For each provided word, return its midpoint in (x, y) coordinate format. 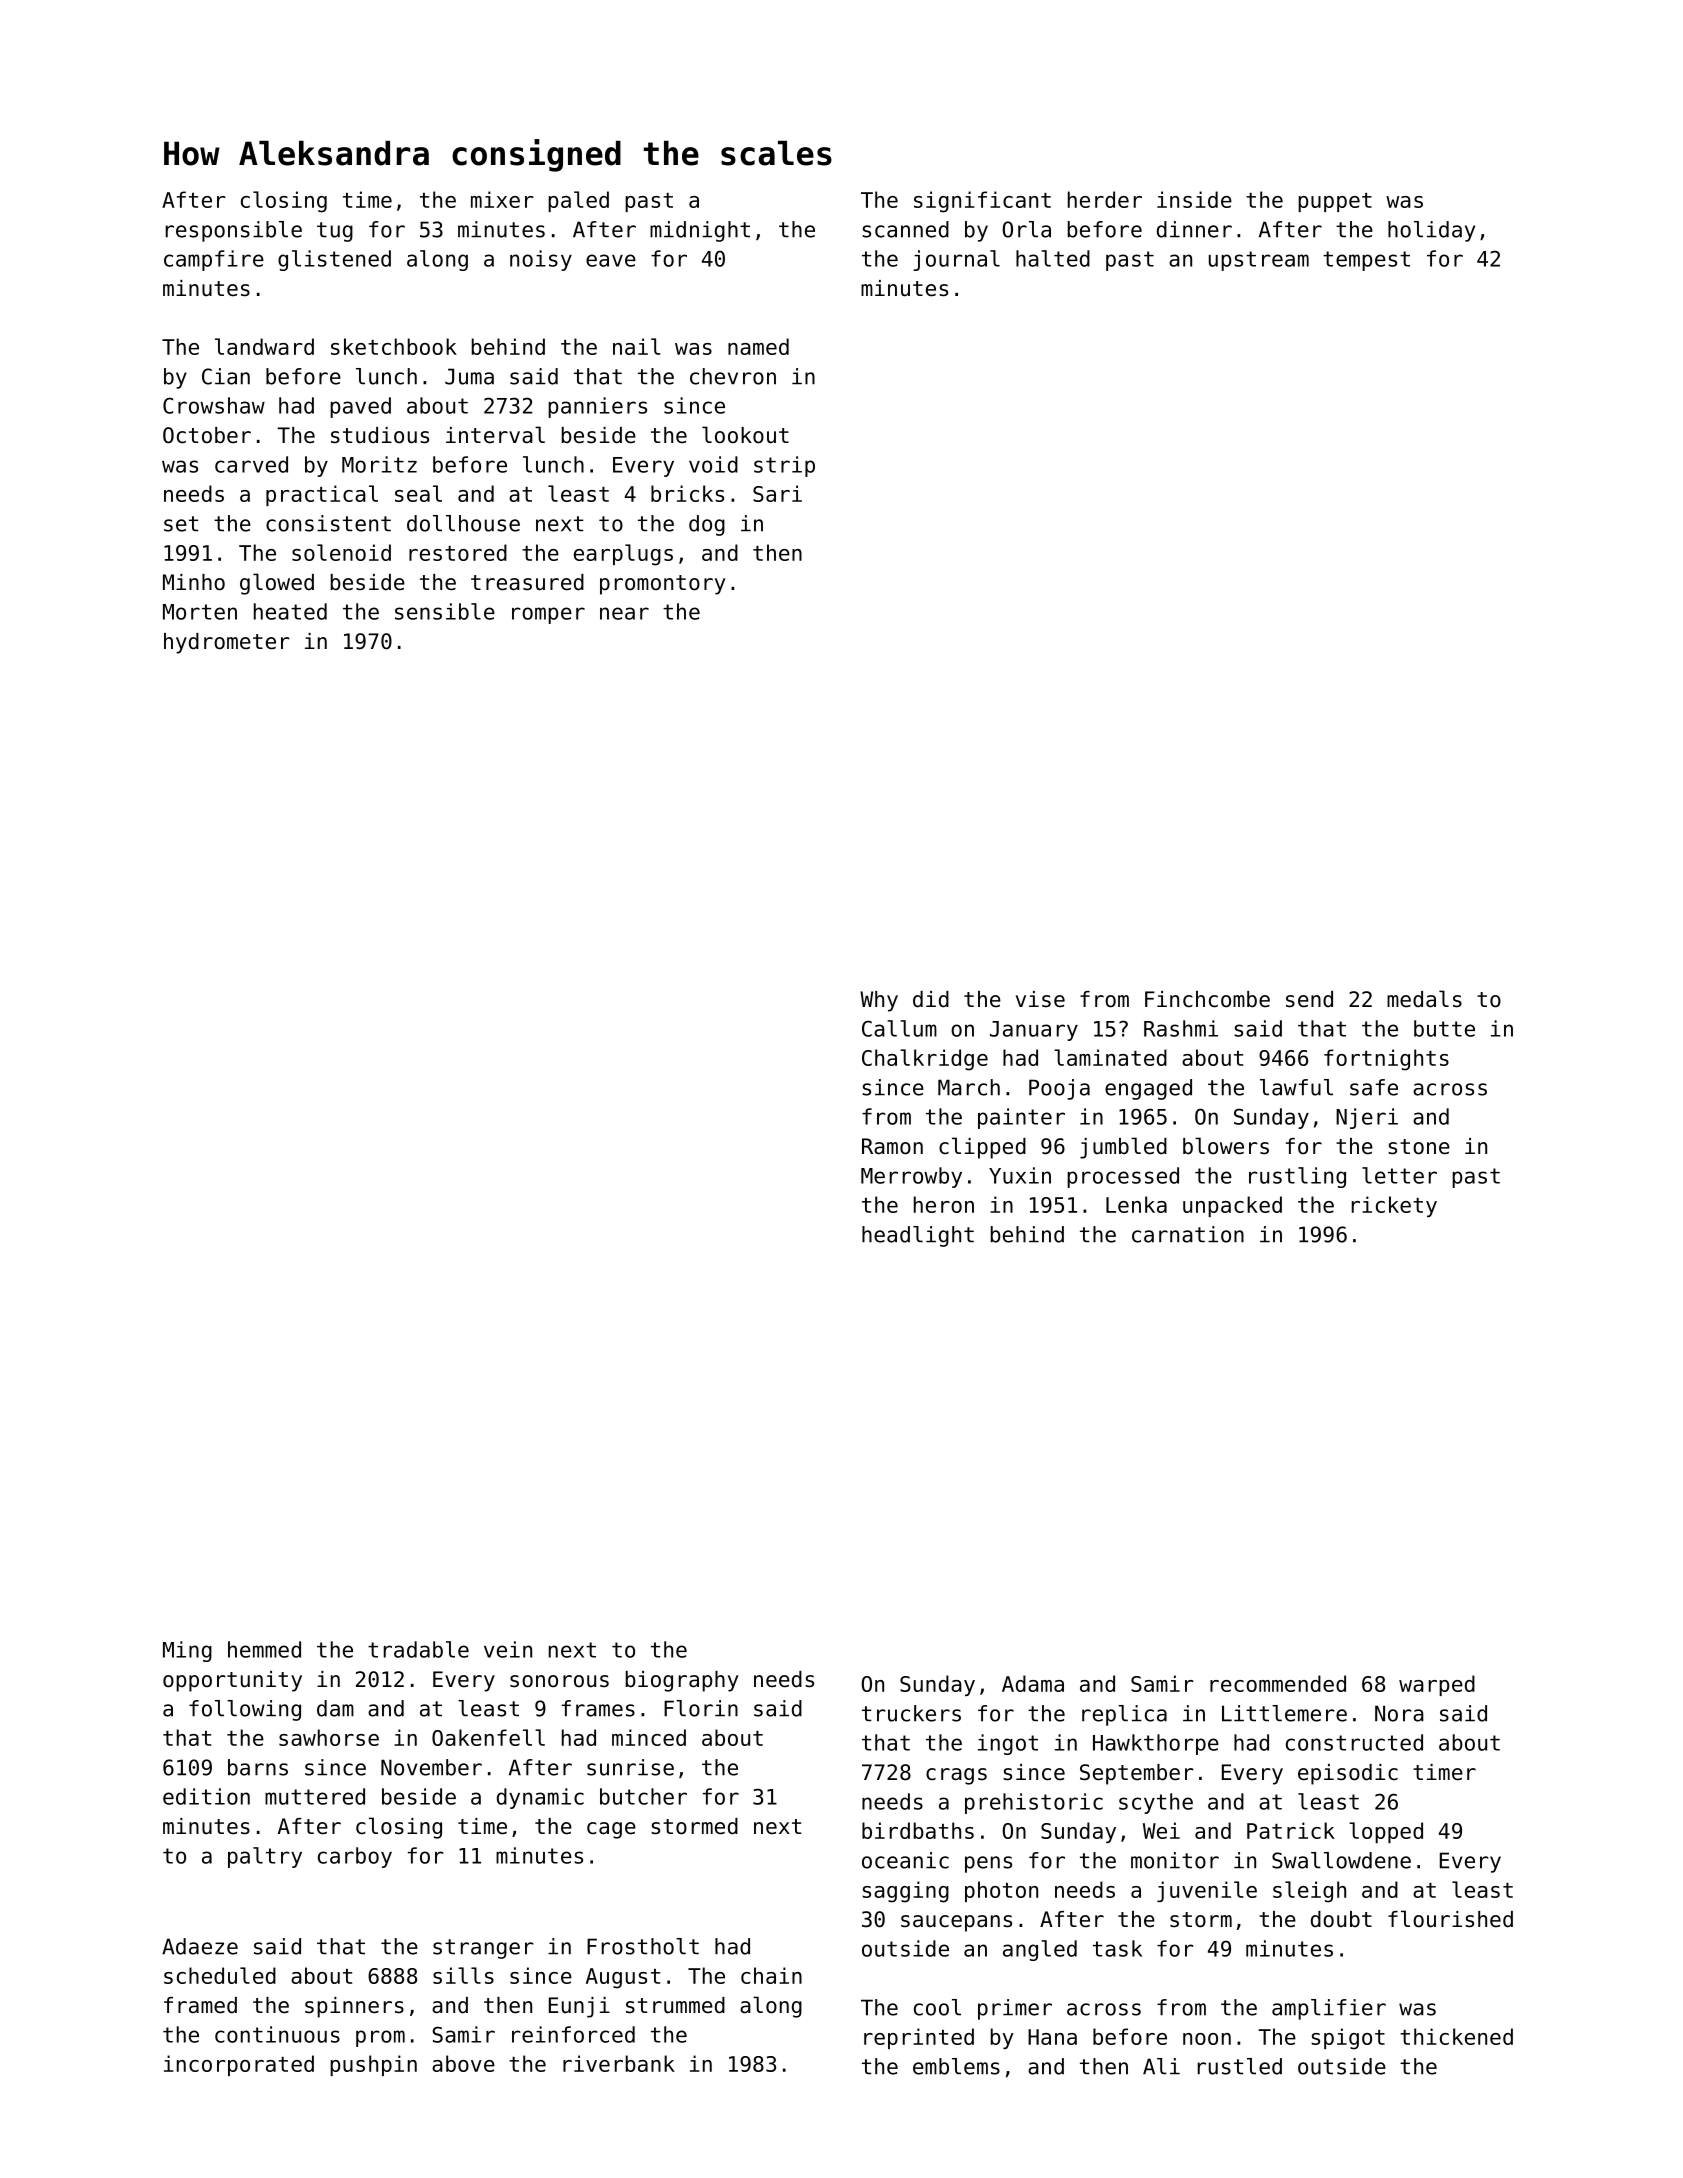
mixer (502, 199)
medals (1424, 999)
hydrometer (227, 643)
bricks (687, 493)
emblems (956, 2066)
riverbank (619, 2063)
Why (879, 1001)
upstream (1259, 261)
